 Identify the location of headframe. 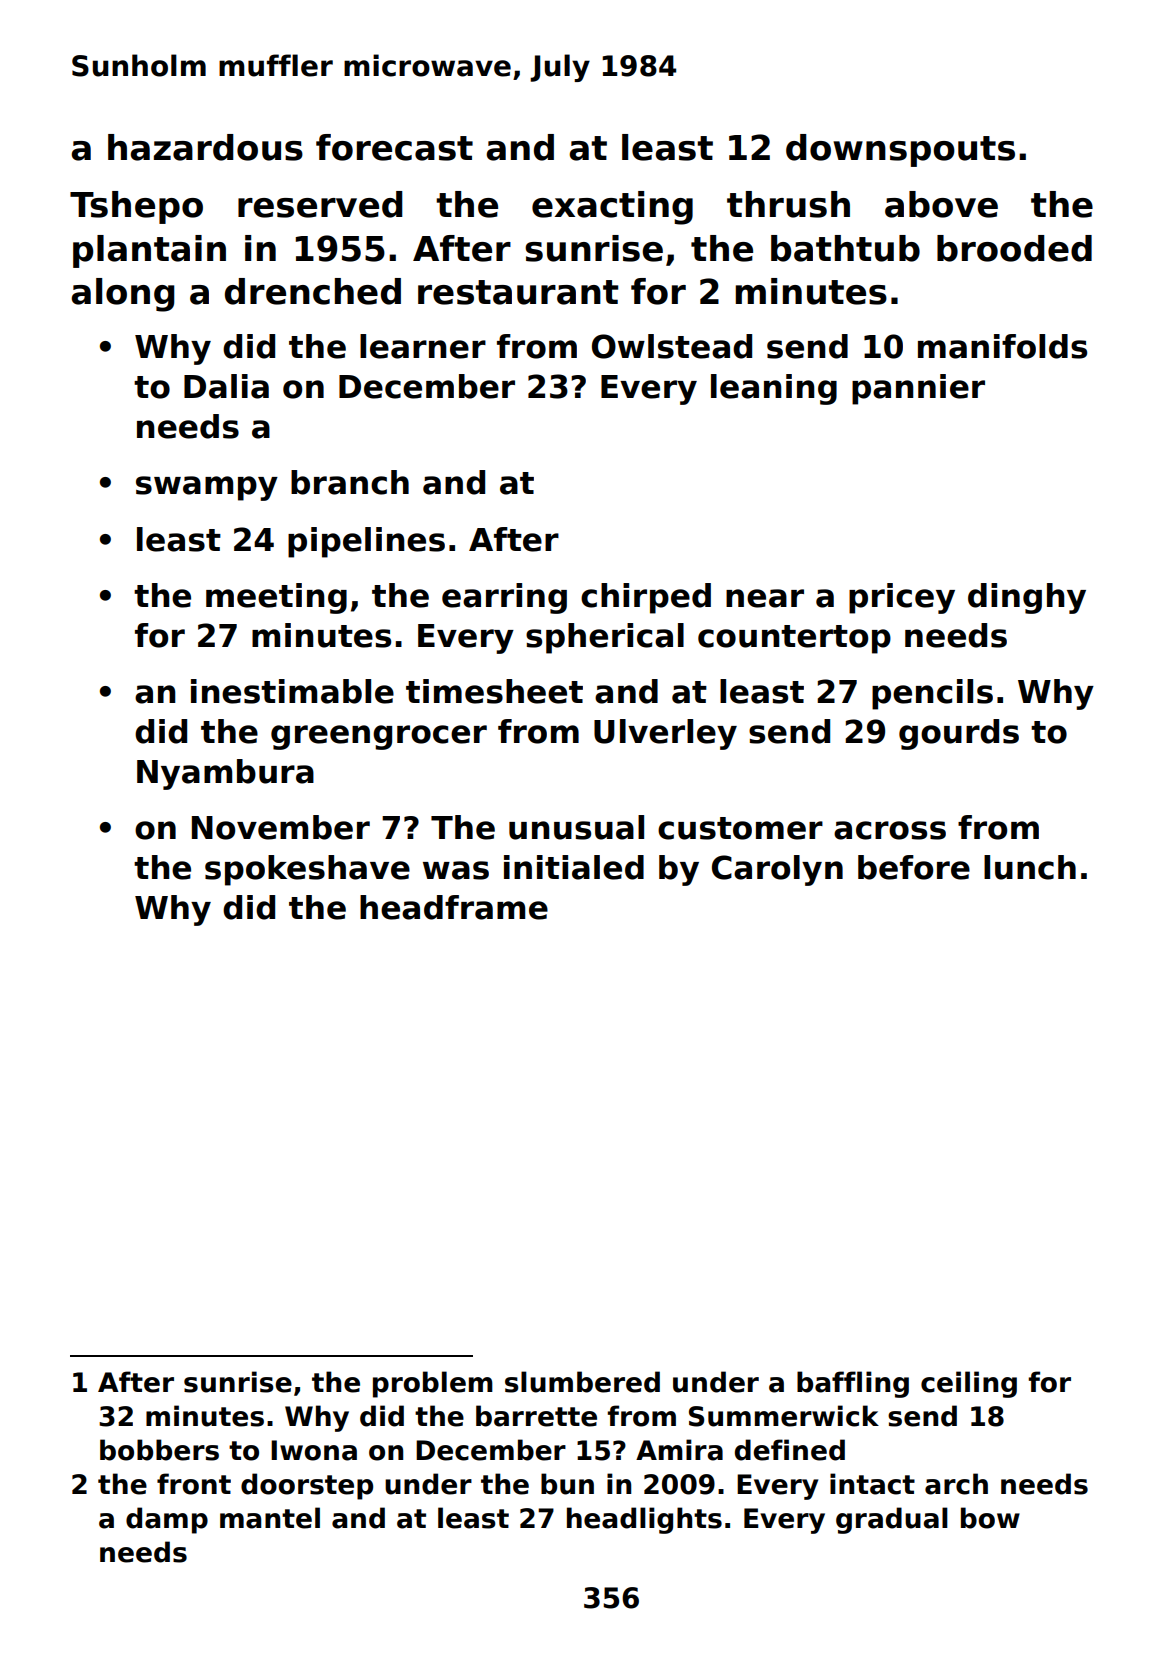
(454, 907).
